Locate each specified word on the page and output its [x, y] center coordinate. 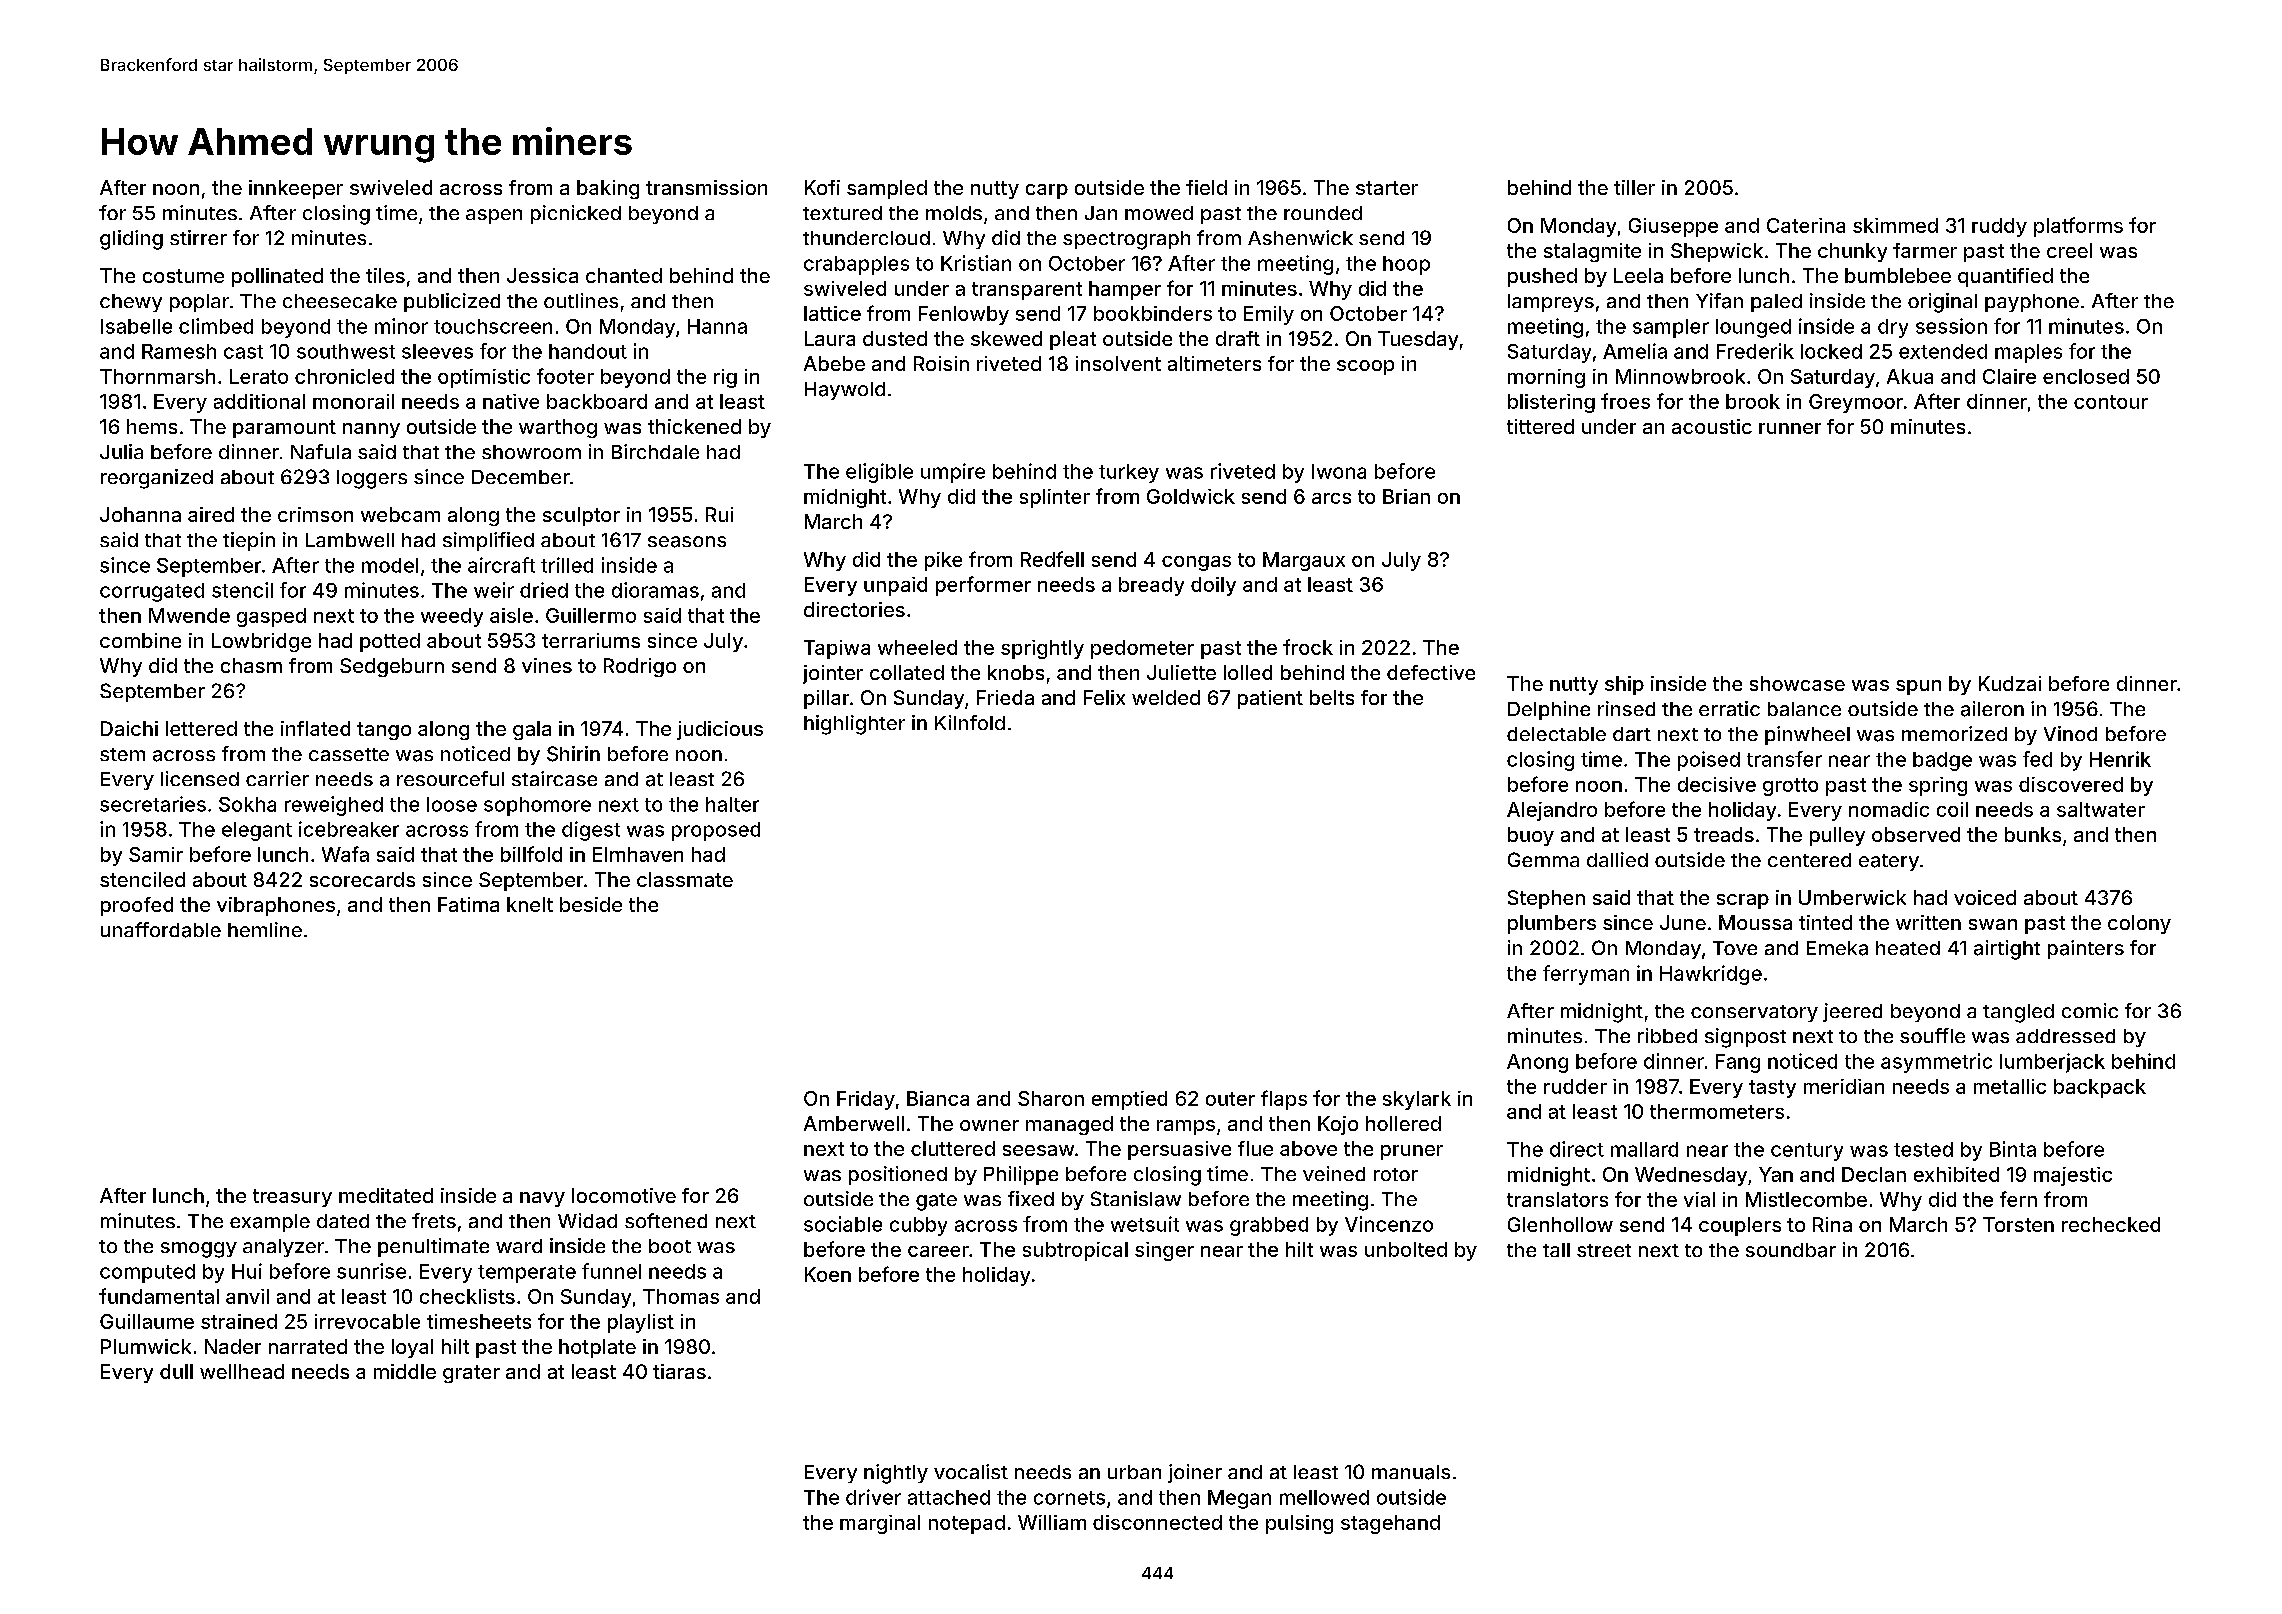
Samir [156, 854]
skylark [1417, 1100]
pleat [1073, 340]
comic [2090, 1010]
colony [2139, 924]
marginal [880, 1524]
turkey [1129, 473]
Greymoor [1856, 403]
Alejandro [1552, 811]
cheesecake [340, 301]
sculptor [581, 516]
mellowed [1324, 1497]
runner [1790, 428]
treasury [292, 1198]
